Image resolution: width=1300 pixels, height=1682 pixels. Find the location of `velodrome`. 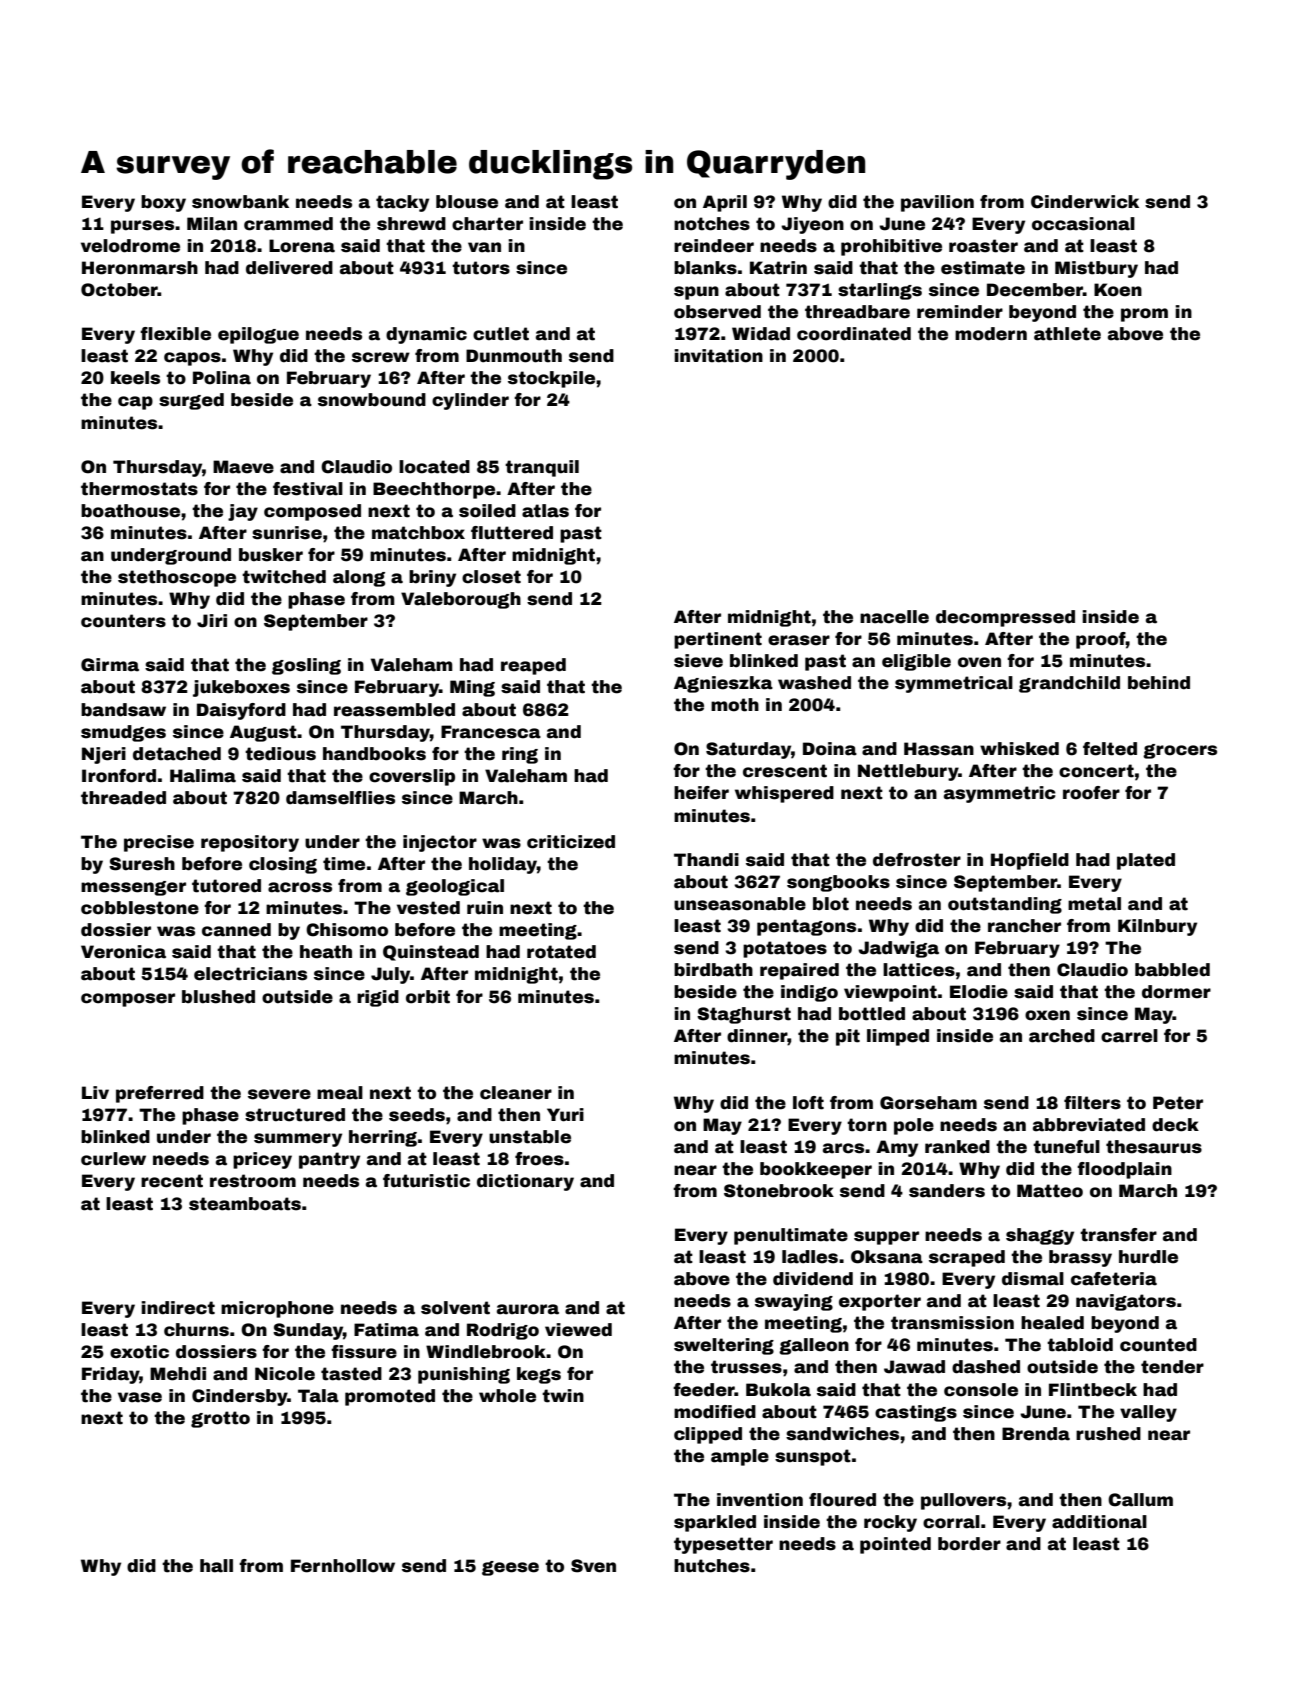

velodrome is located at coordinates (130, 246).
